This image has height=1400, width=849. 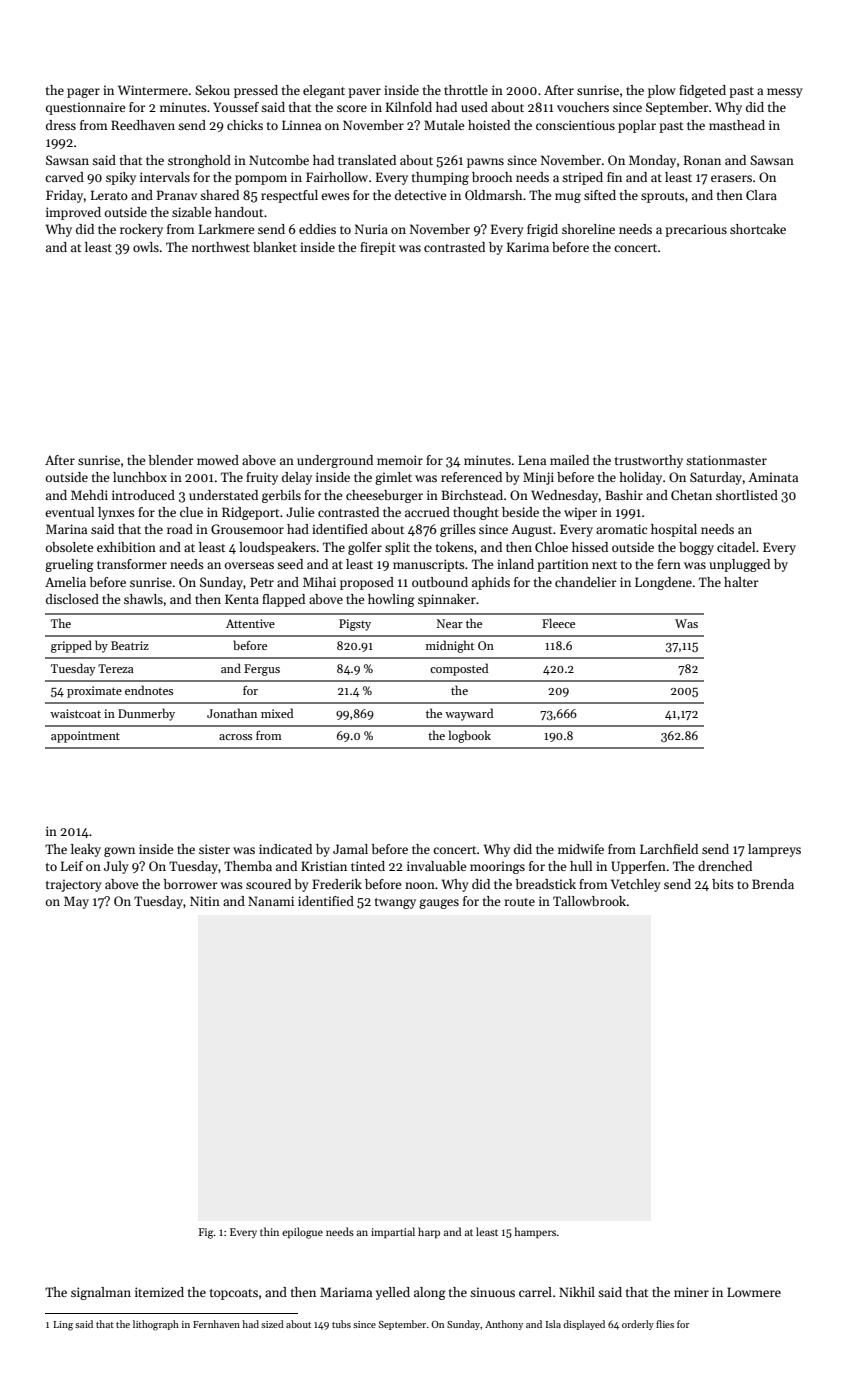 What do you see at coordinates (652, 161) in the image?
I see `Monday` at bounding box center [652, 161].
